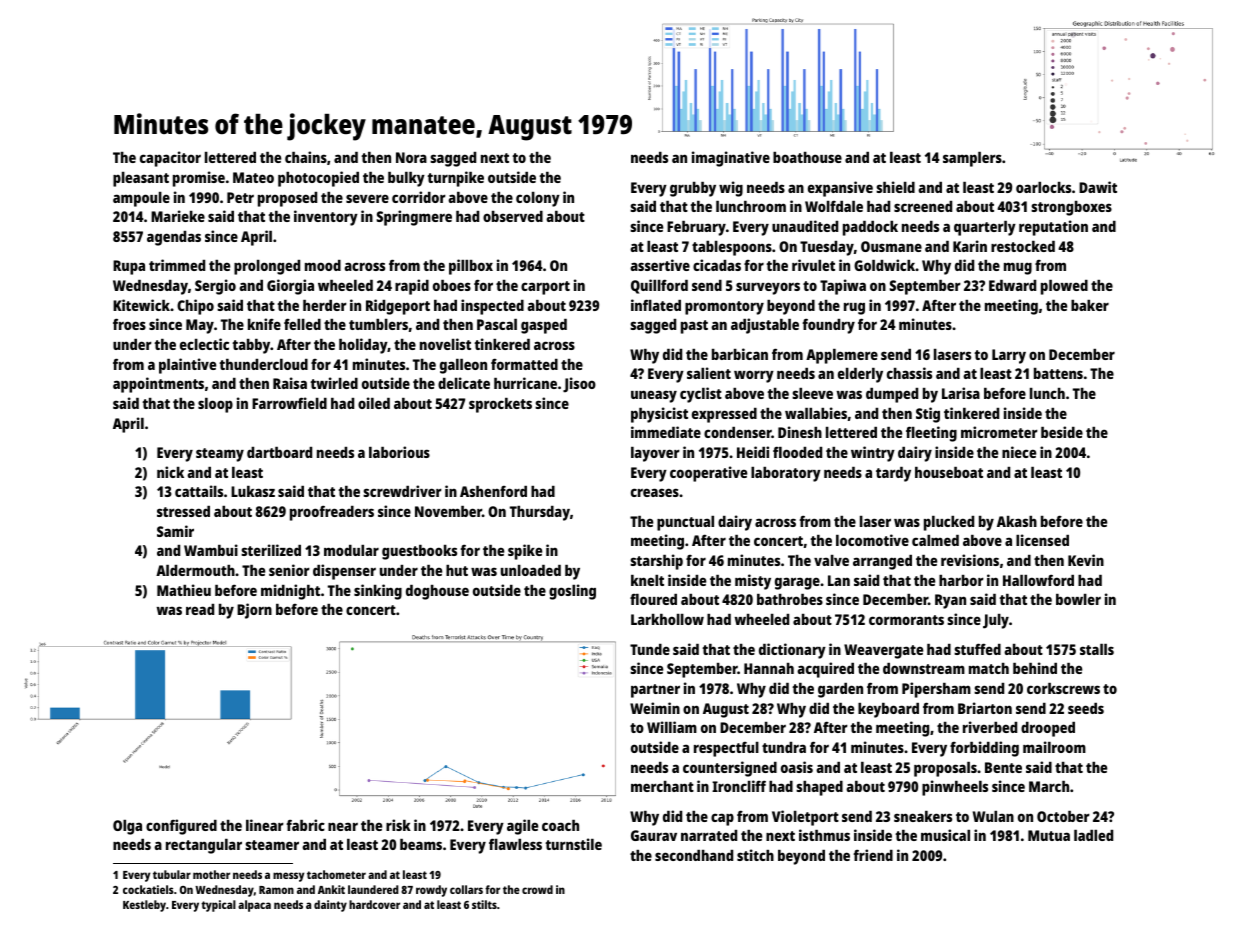 The height and width of the screenshot is (952, 1233). I want to click on assertive, so click(660, 265).
